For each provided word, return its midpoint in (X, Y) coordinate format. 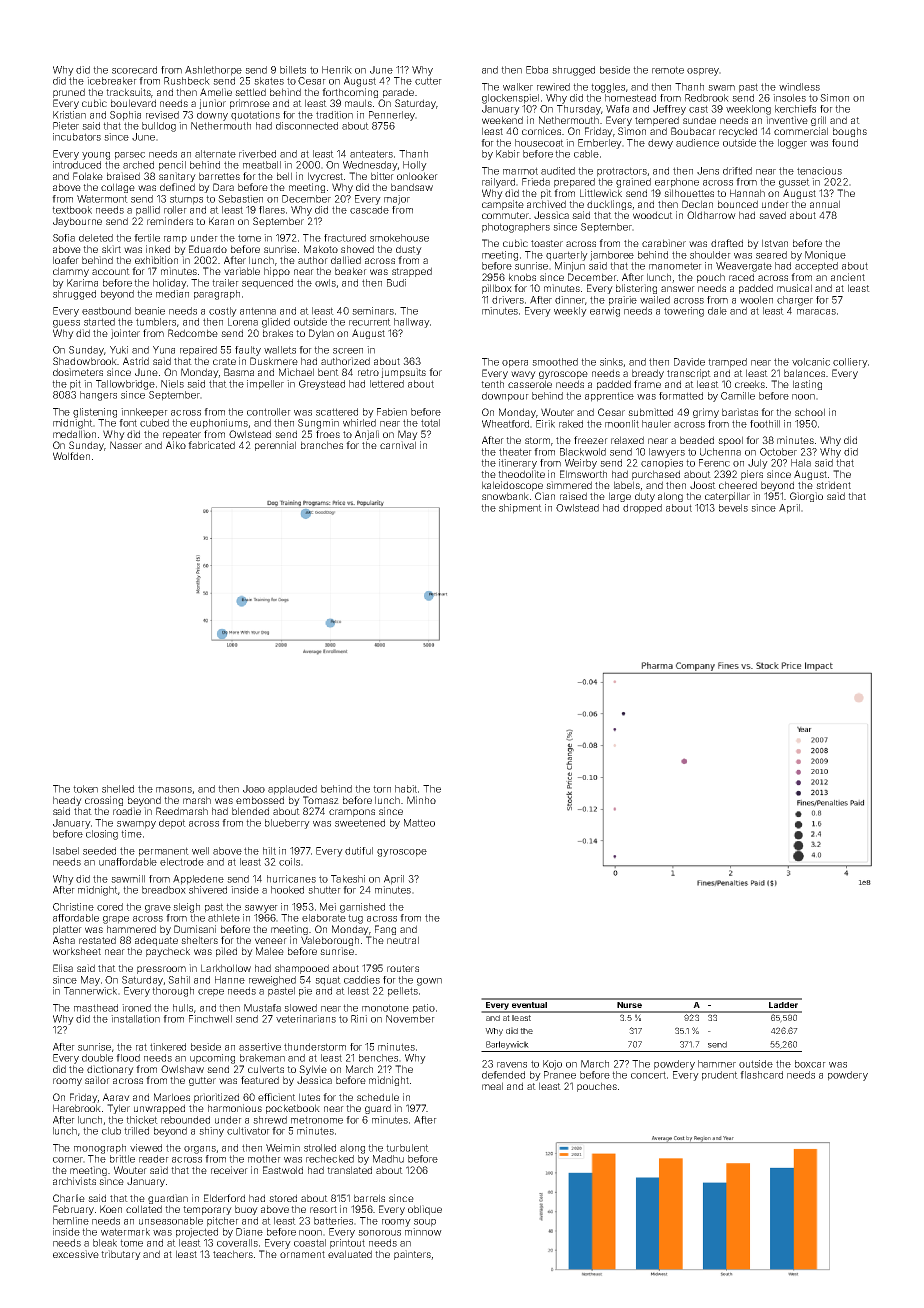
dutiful (359, 851)
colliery (850, 363)
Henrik (337, 70)
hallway (411, 323)
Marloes (172, 1097)
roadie (127, 811)
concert (648, 1075)
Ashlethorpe (213, 71)
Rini (359, 1019)
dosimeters (78, 372)
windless (799, 87)
